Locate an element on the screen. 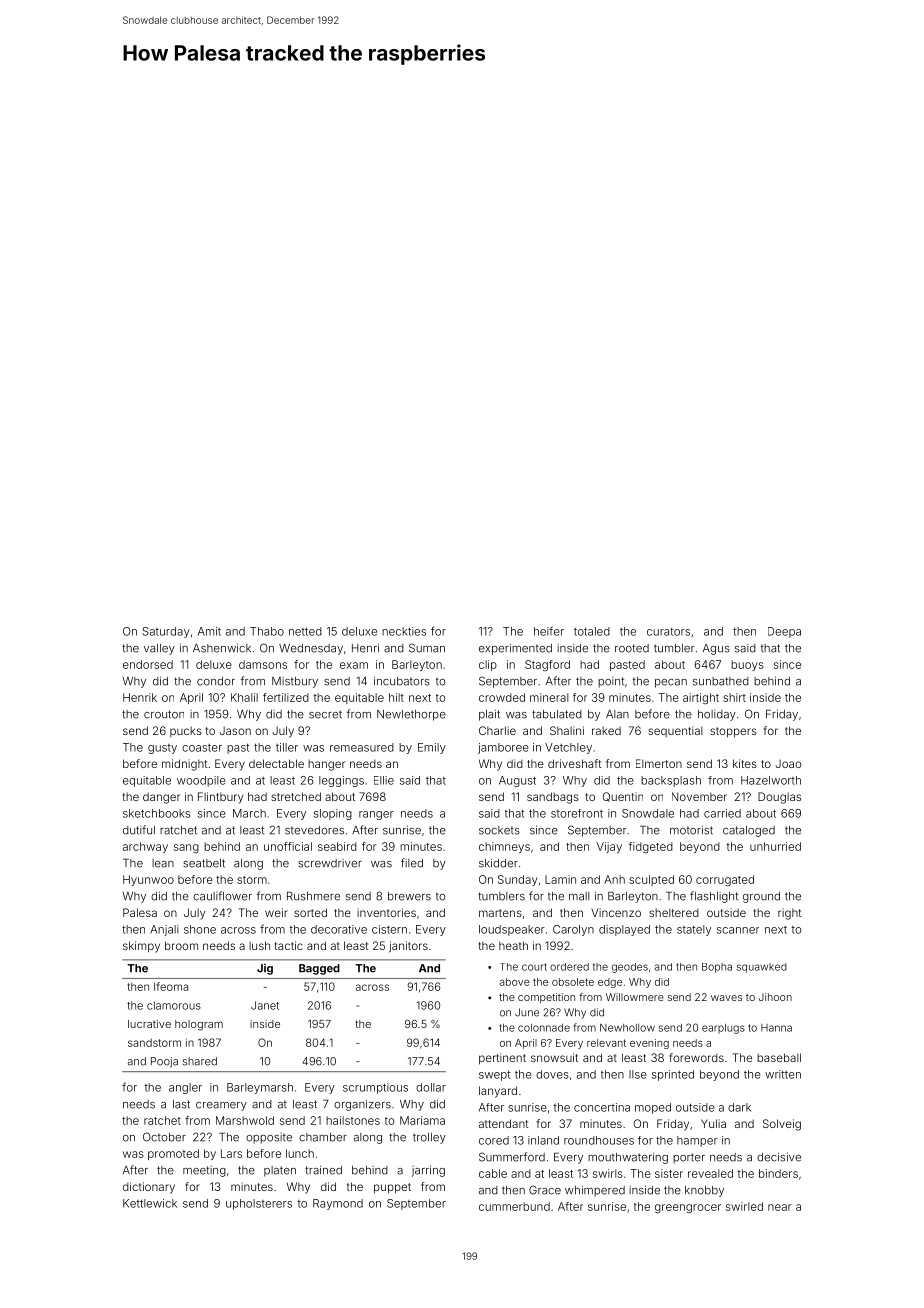 Image resolution: width=924 pixels, height=1308 pixels. chimneys is located at coordinates (504, 847).
